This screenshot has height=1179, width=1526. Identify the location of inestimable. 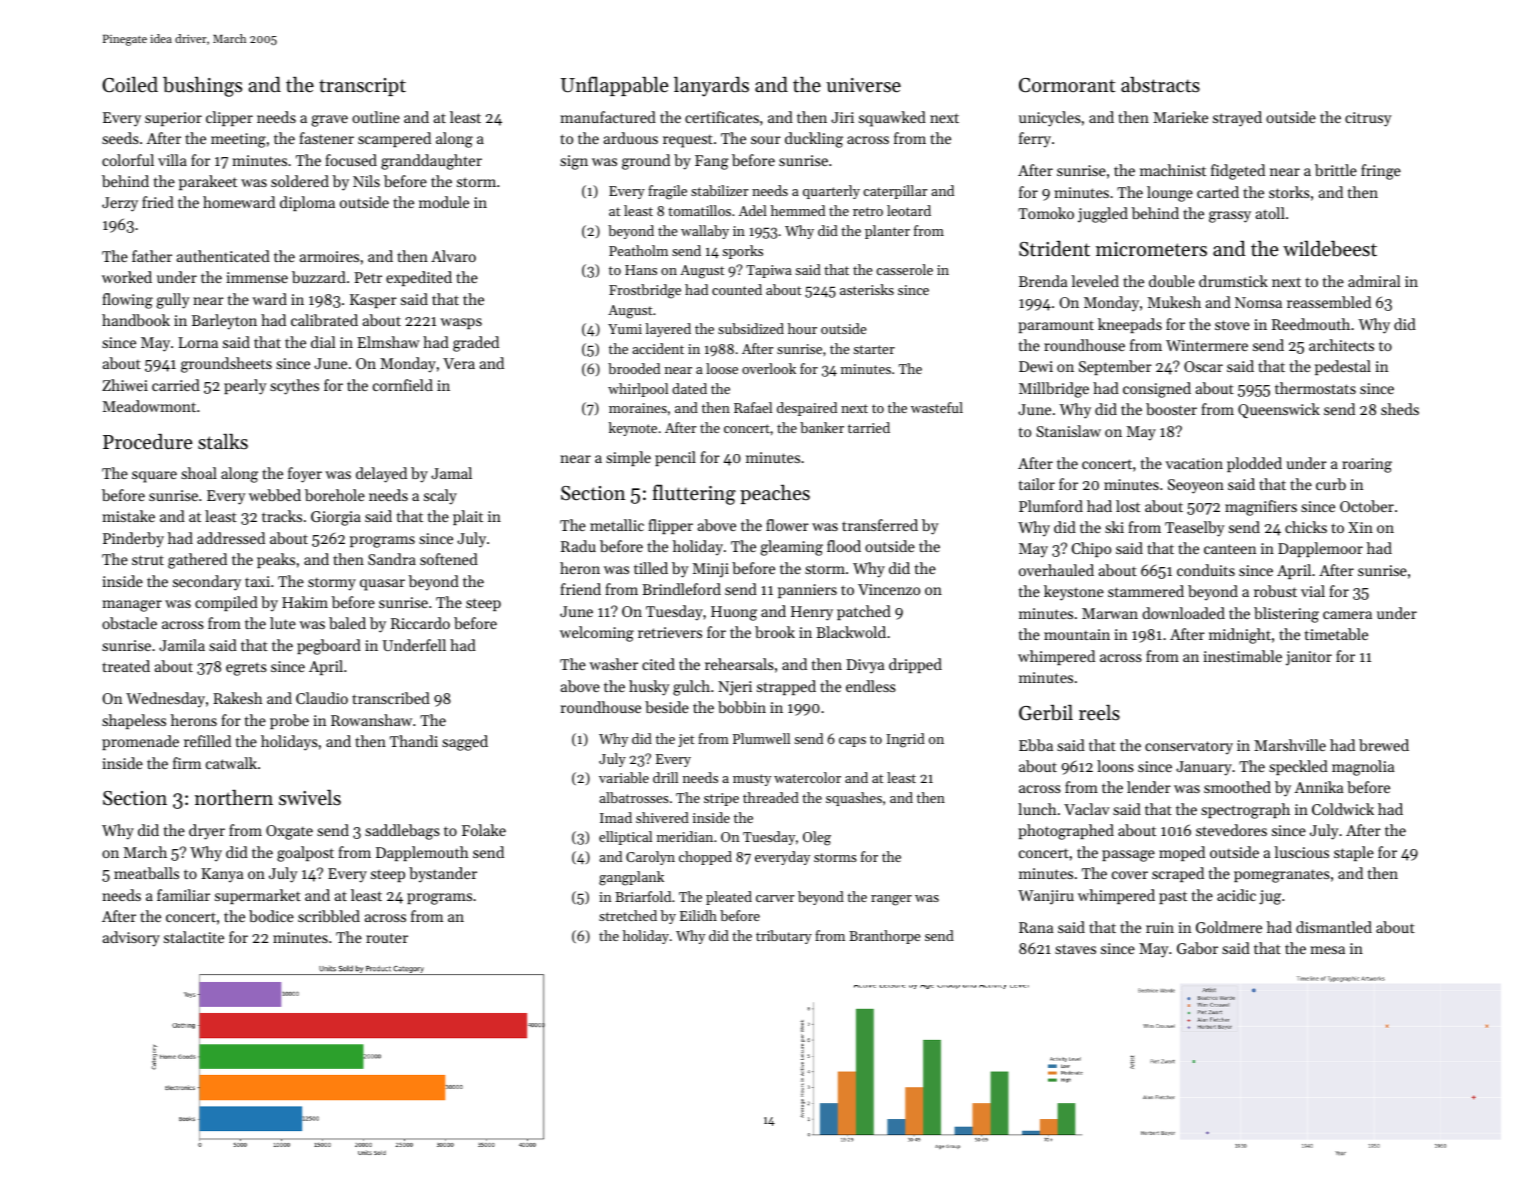
(1242, 656).
